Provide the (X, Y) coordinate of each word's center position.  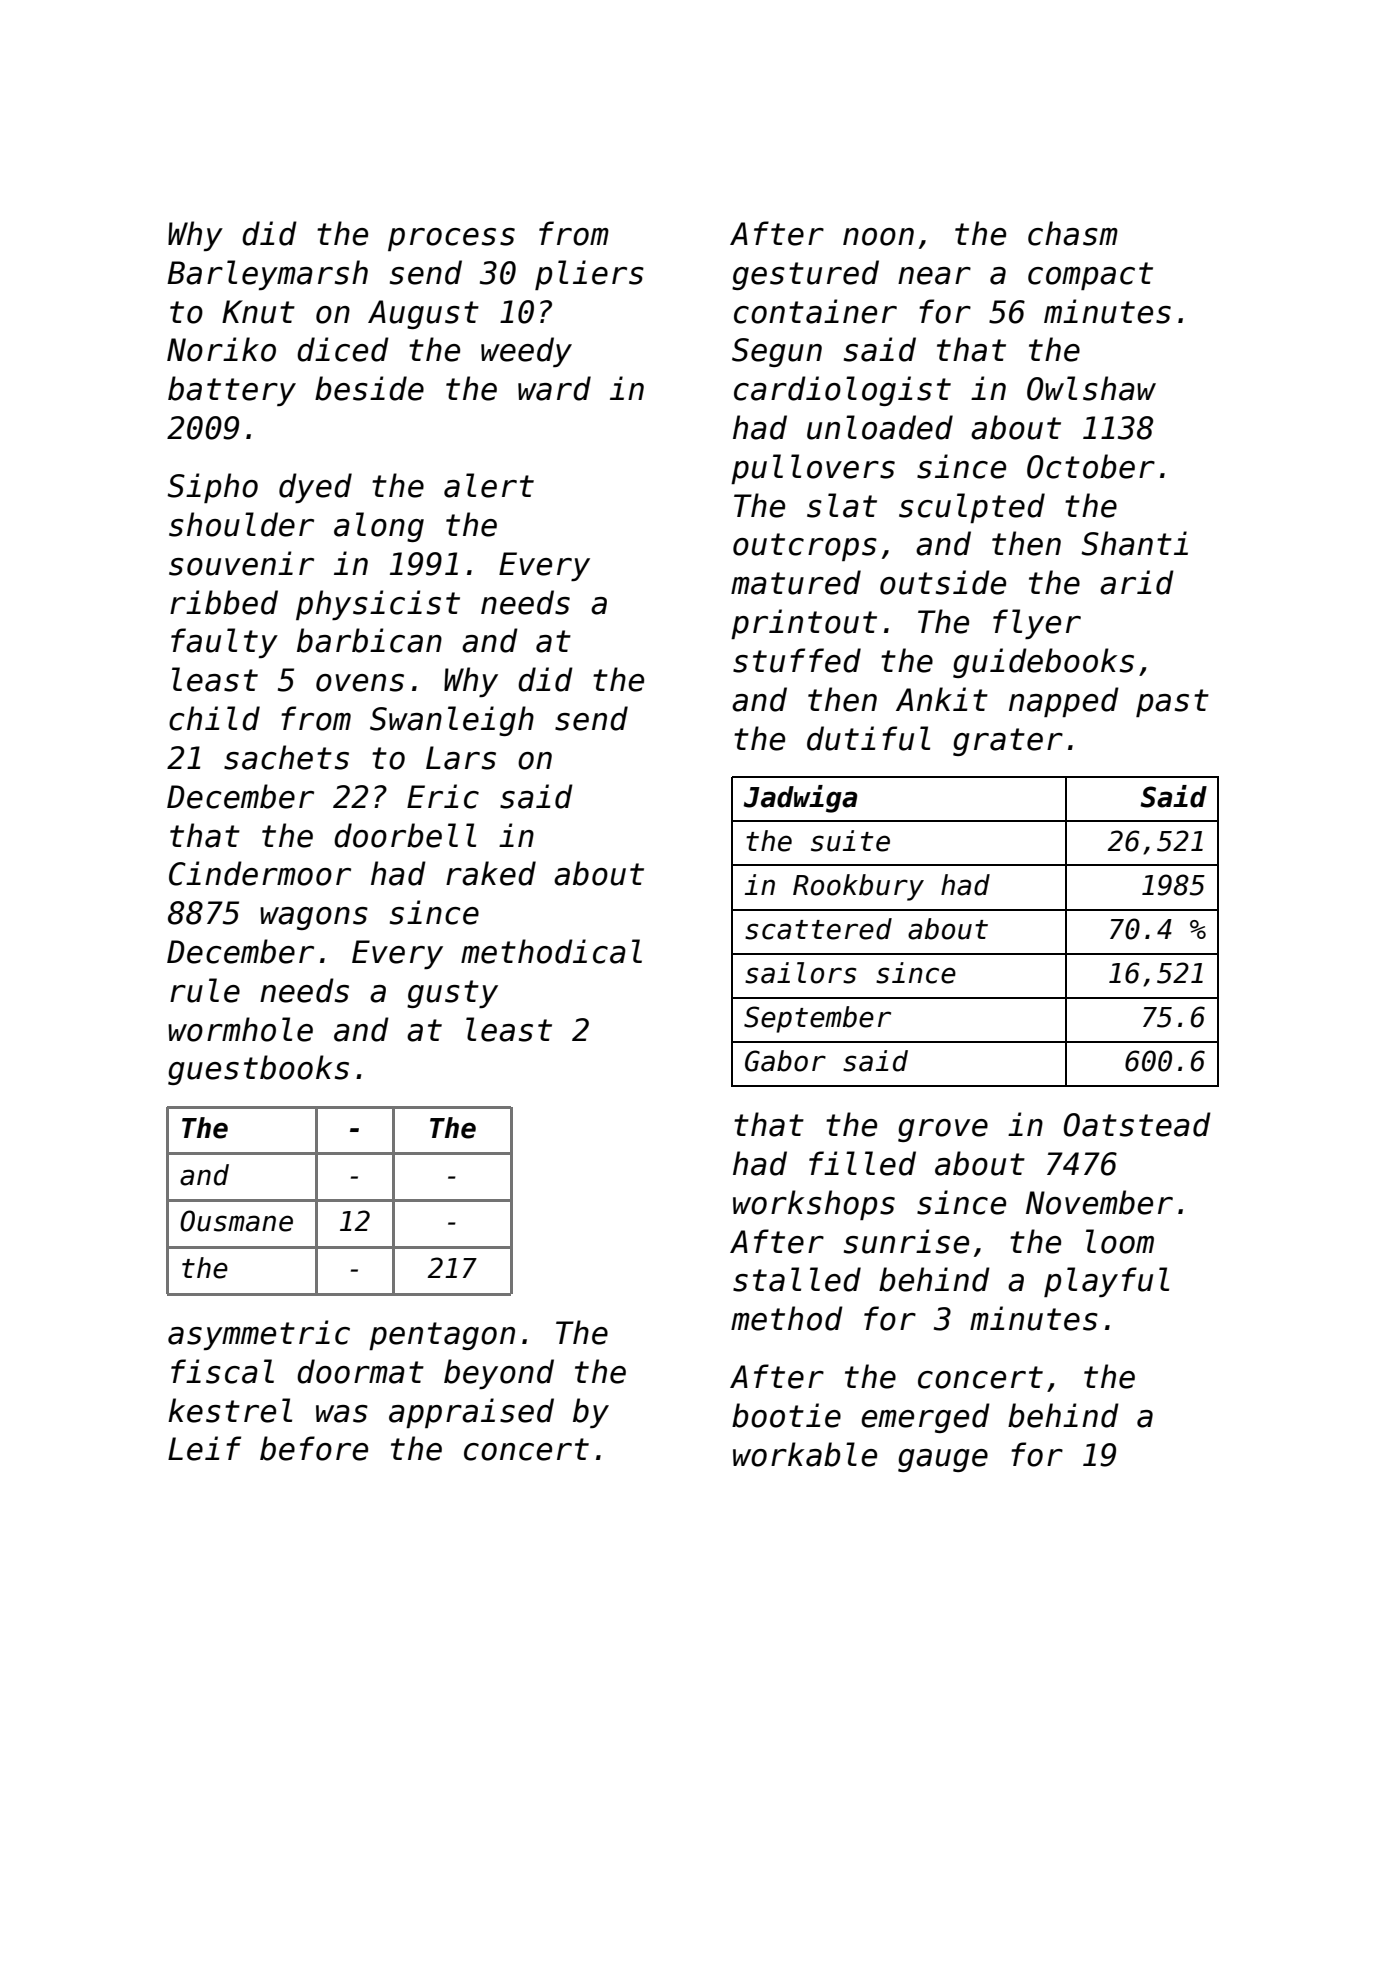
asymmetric (259, 1335)
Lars (461, 758)
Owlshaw (1091, 388)
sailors (800, 973)
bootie (786, 1415)
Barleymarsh (267, 275)
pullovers (813, 469)
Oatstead (1137, 1124)
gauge (943, 1460)
